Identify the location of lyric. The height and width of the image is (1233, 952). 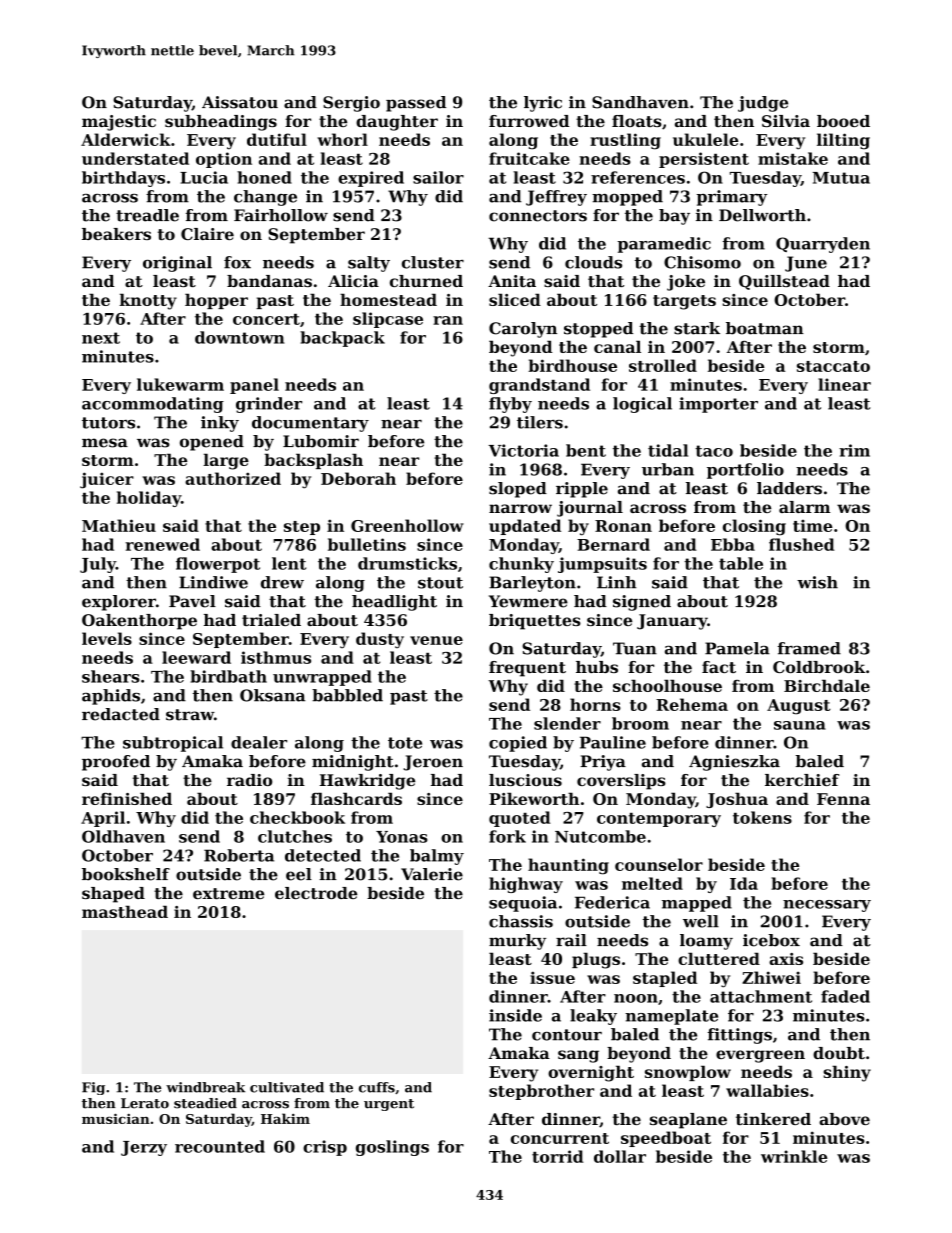
(543, 104).
